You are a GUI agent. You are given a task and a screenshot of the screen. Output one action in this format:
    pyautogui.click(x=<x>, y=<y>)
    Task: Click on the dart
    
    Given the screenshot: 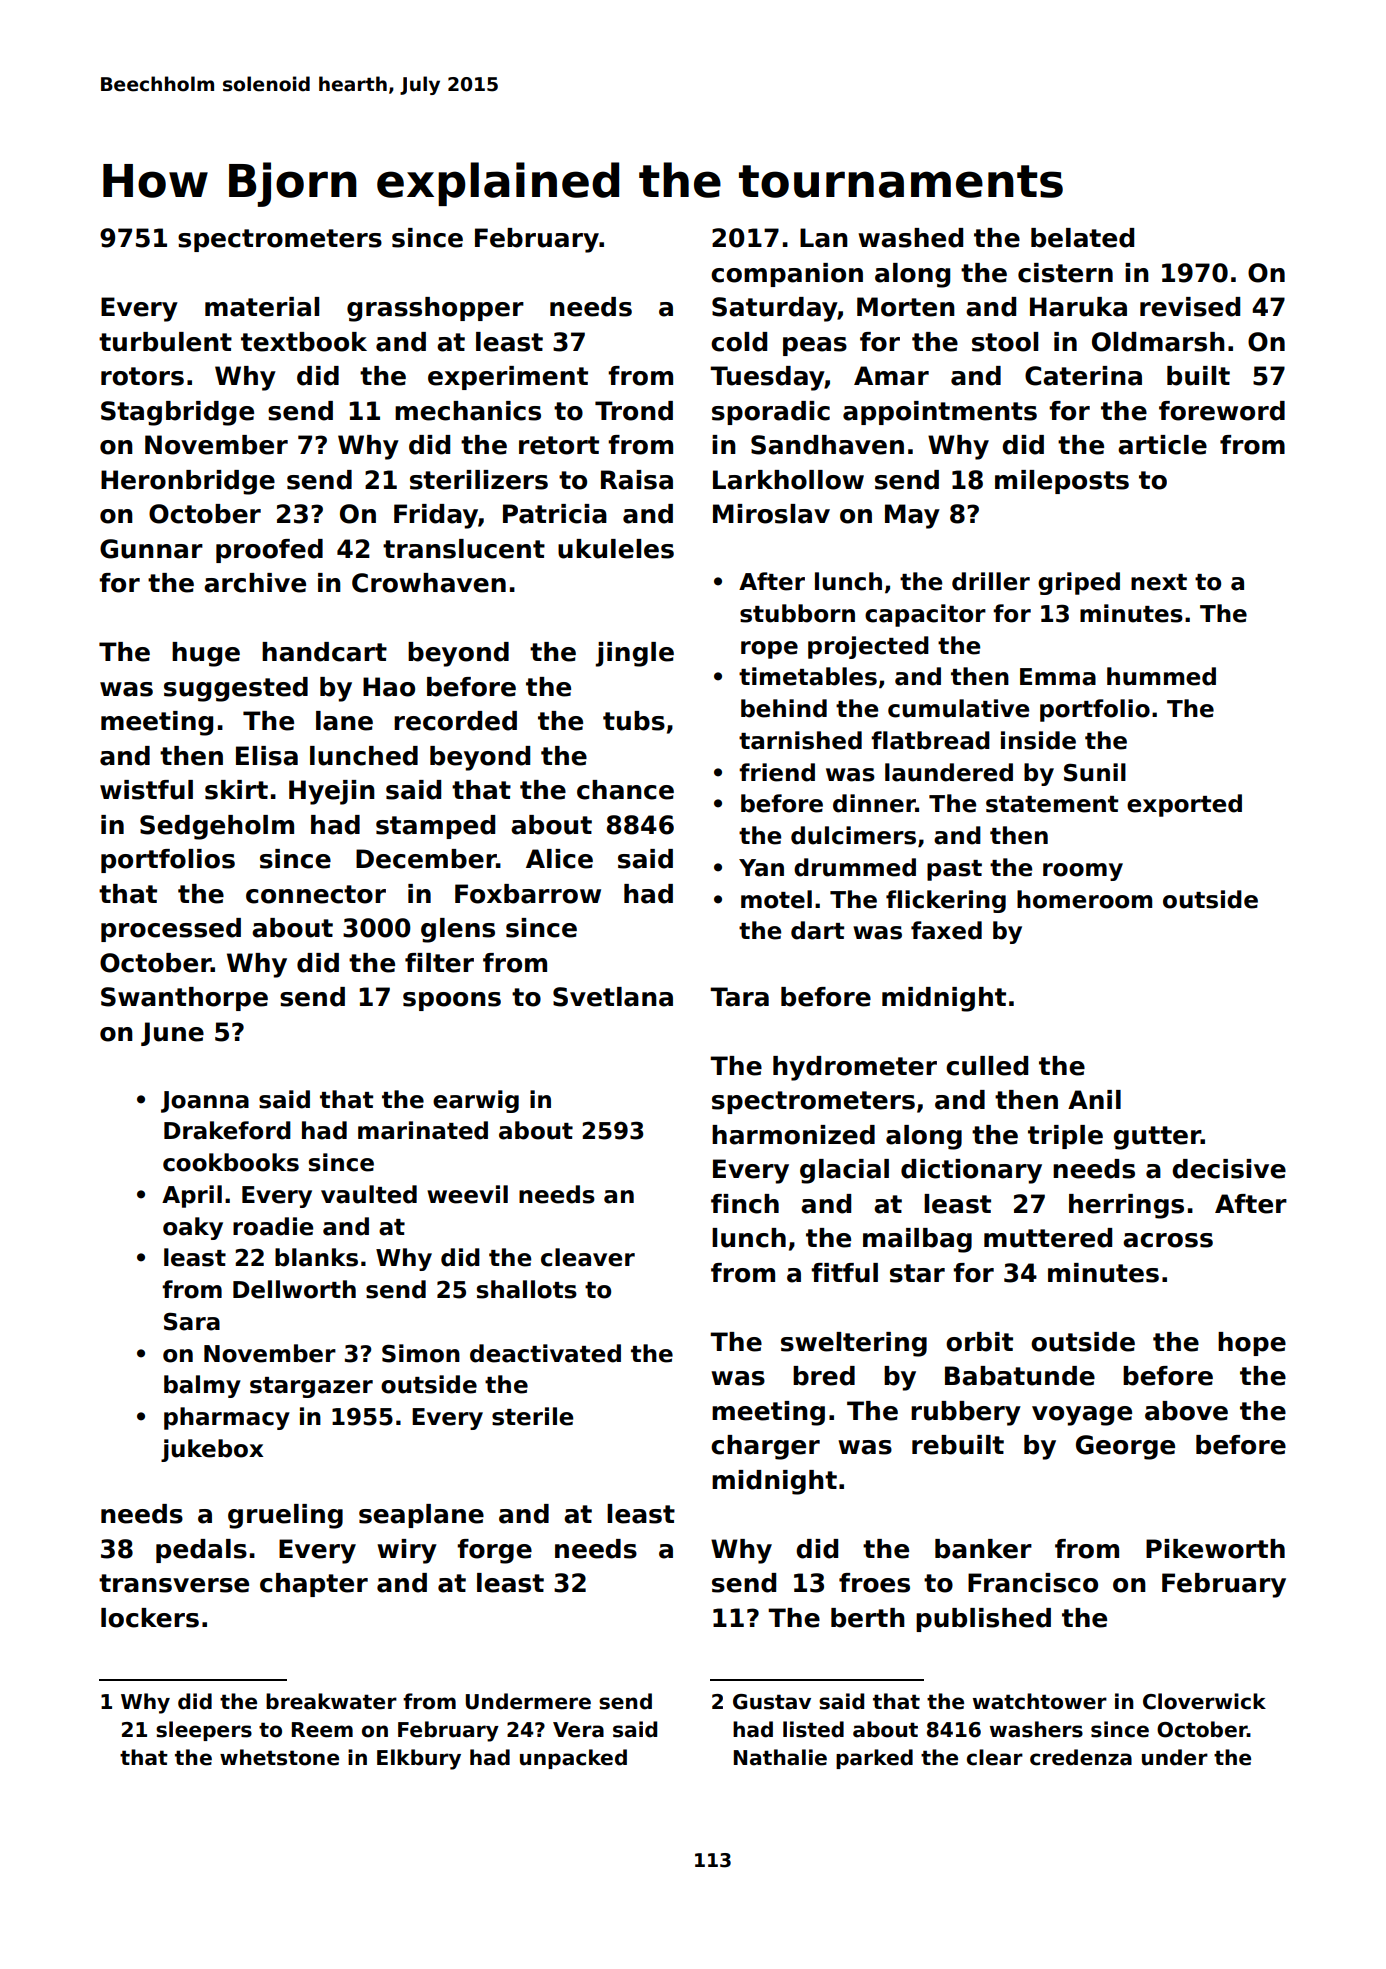 What is the action you would take?
    pyautogui.click(x=817, y=930)
